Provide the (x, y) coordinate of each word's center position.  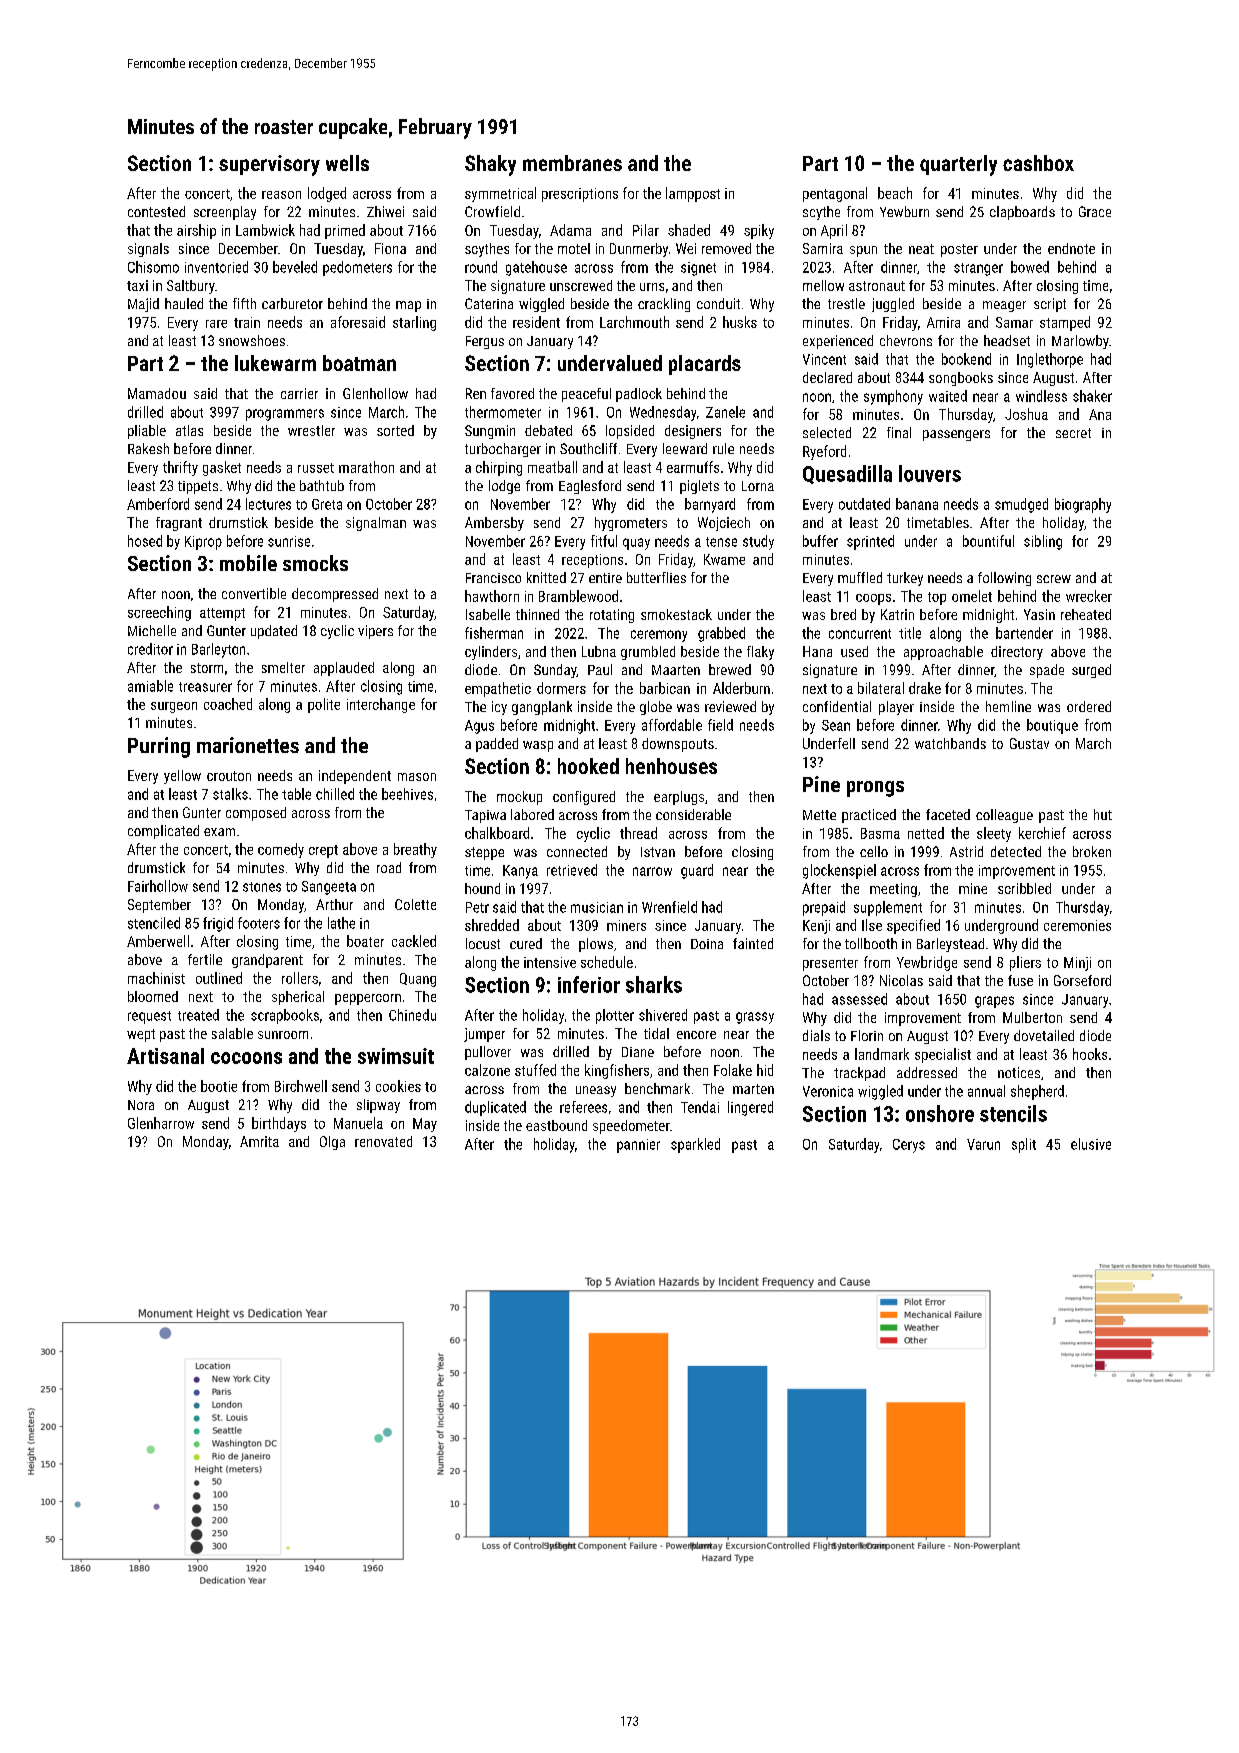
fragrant (179, 524)
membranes (572, 163)
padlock (639, 395)
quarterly (958, 165)
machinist (156, 978)
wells (347, 163)
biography (1083, 505)
